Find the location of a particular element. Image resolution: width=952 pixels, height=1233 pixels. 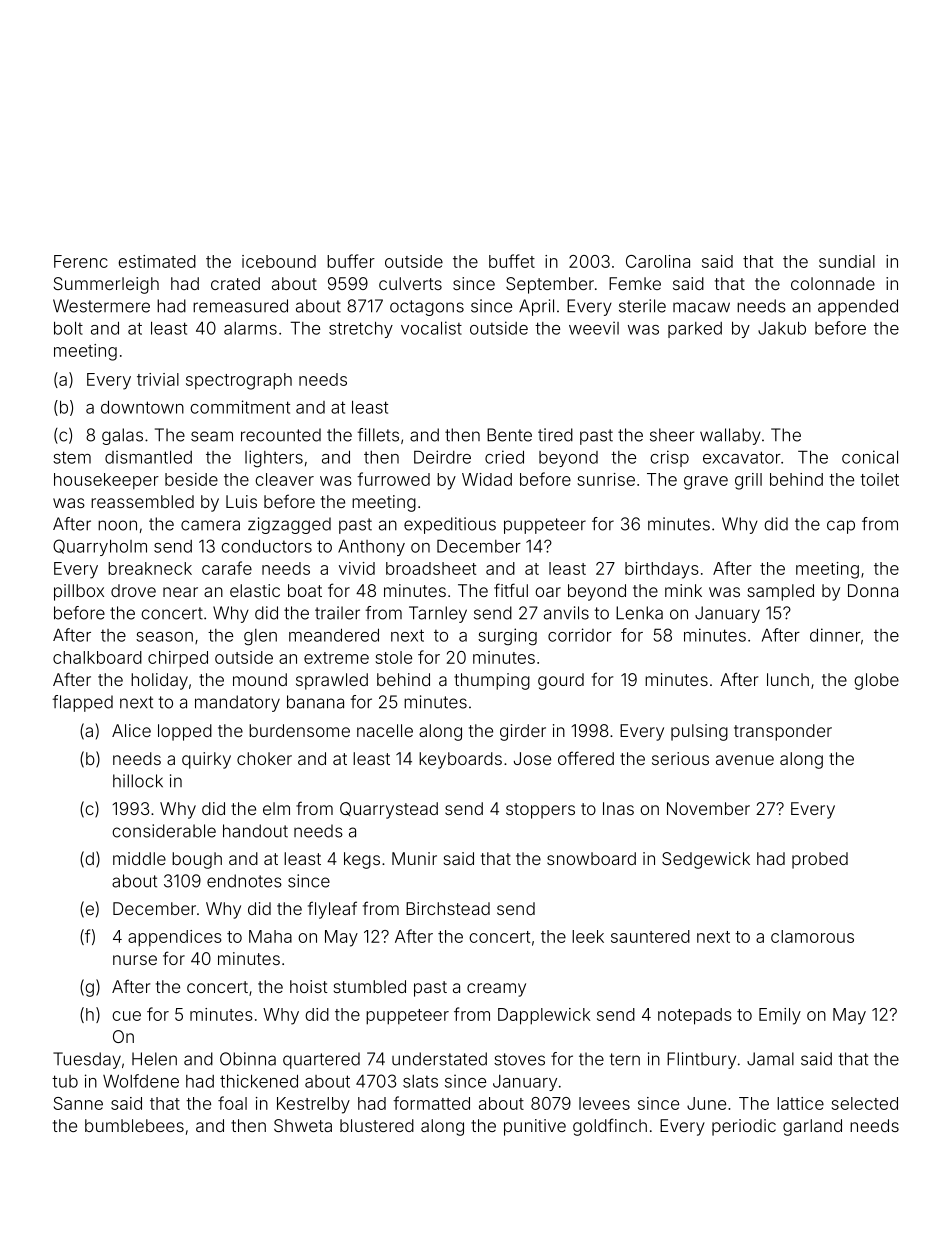

Jakub is located at coordinates (782, 328).
